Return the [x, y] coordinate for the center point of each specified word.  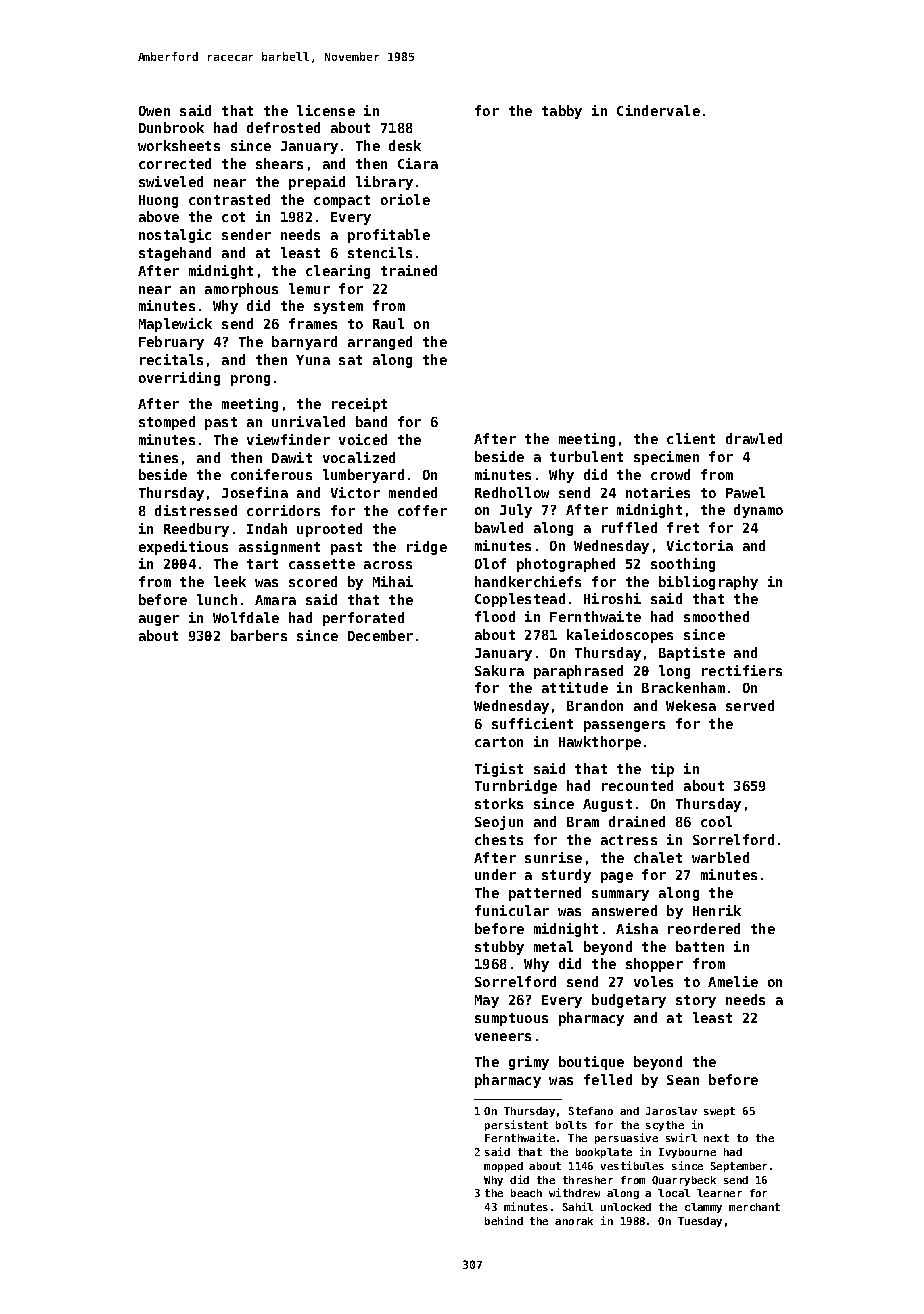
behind [504, 1220]
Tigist [499, 770]
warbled [720, 857]
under [495, 874]
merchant [754, 1207]
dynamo [758, 511]
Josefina [255, 492]
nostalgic [175, 236]
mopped [503, 1167]
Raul [388, 323]
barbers [259, 635]
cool [716, 821]
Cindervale [658, 110]
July [516, 511]
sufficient [532, 723]
